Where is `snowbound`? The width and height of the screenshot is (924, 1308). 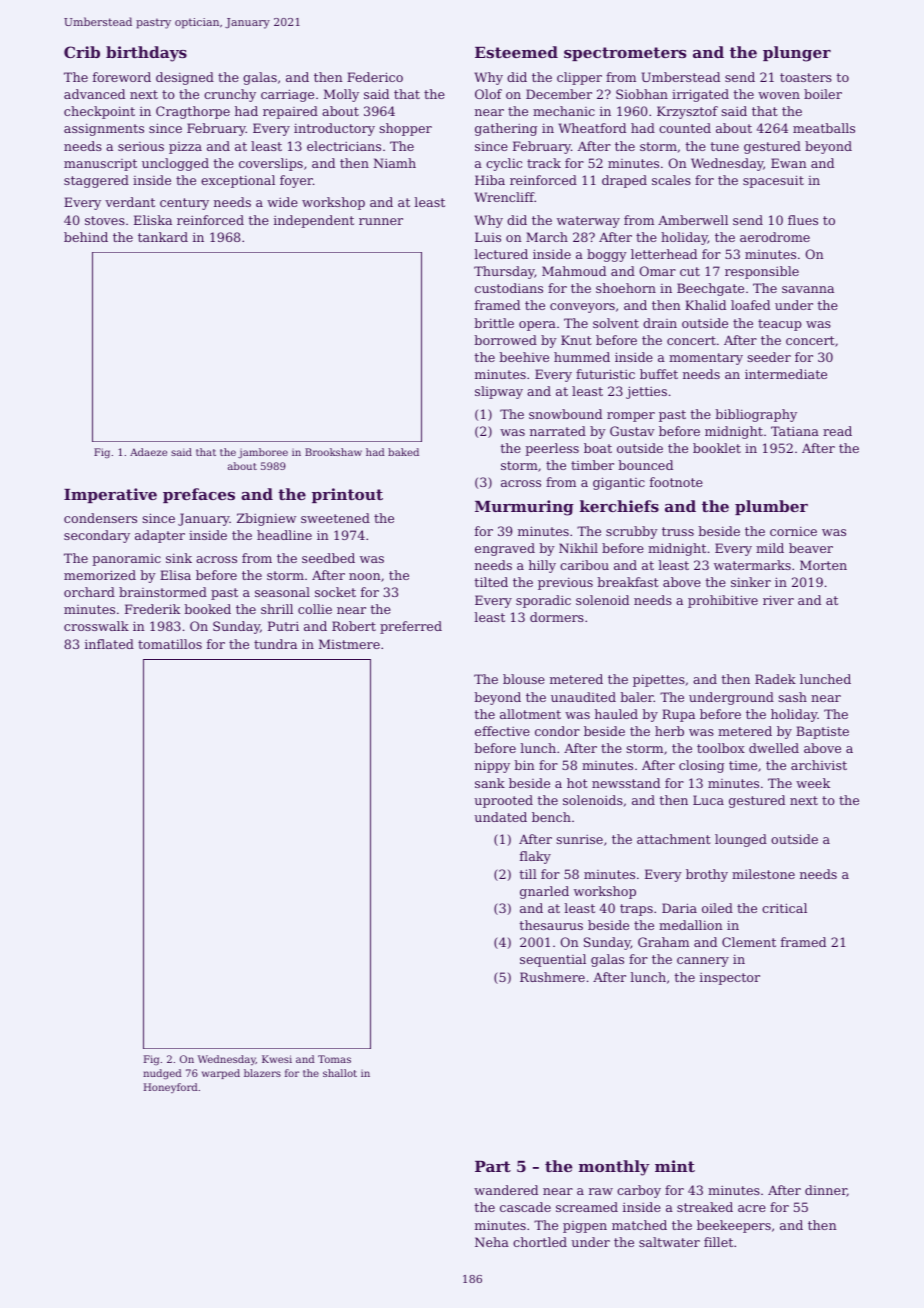
snowbound is located at coordinates (565, 414).
